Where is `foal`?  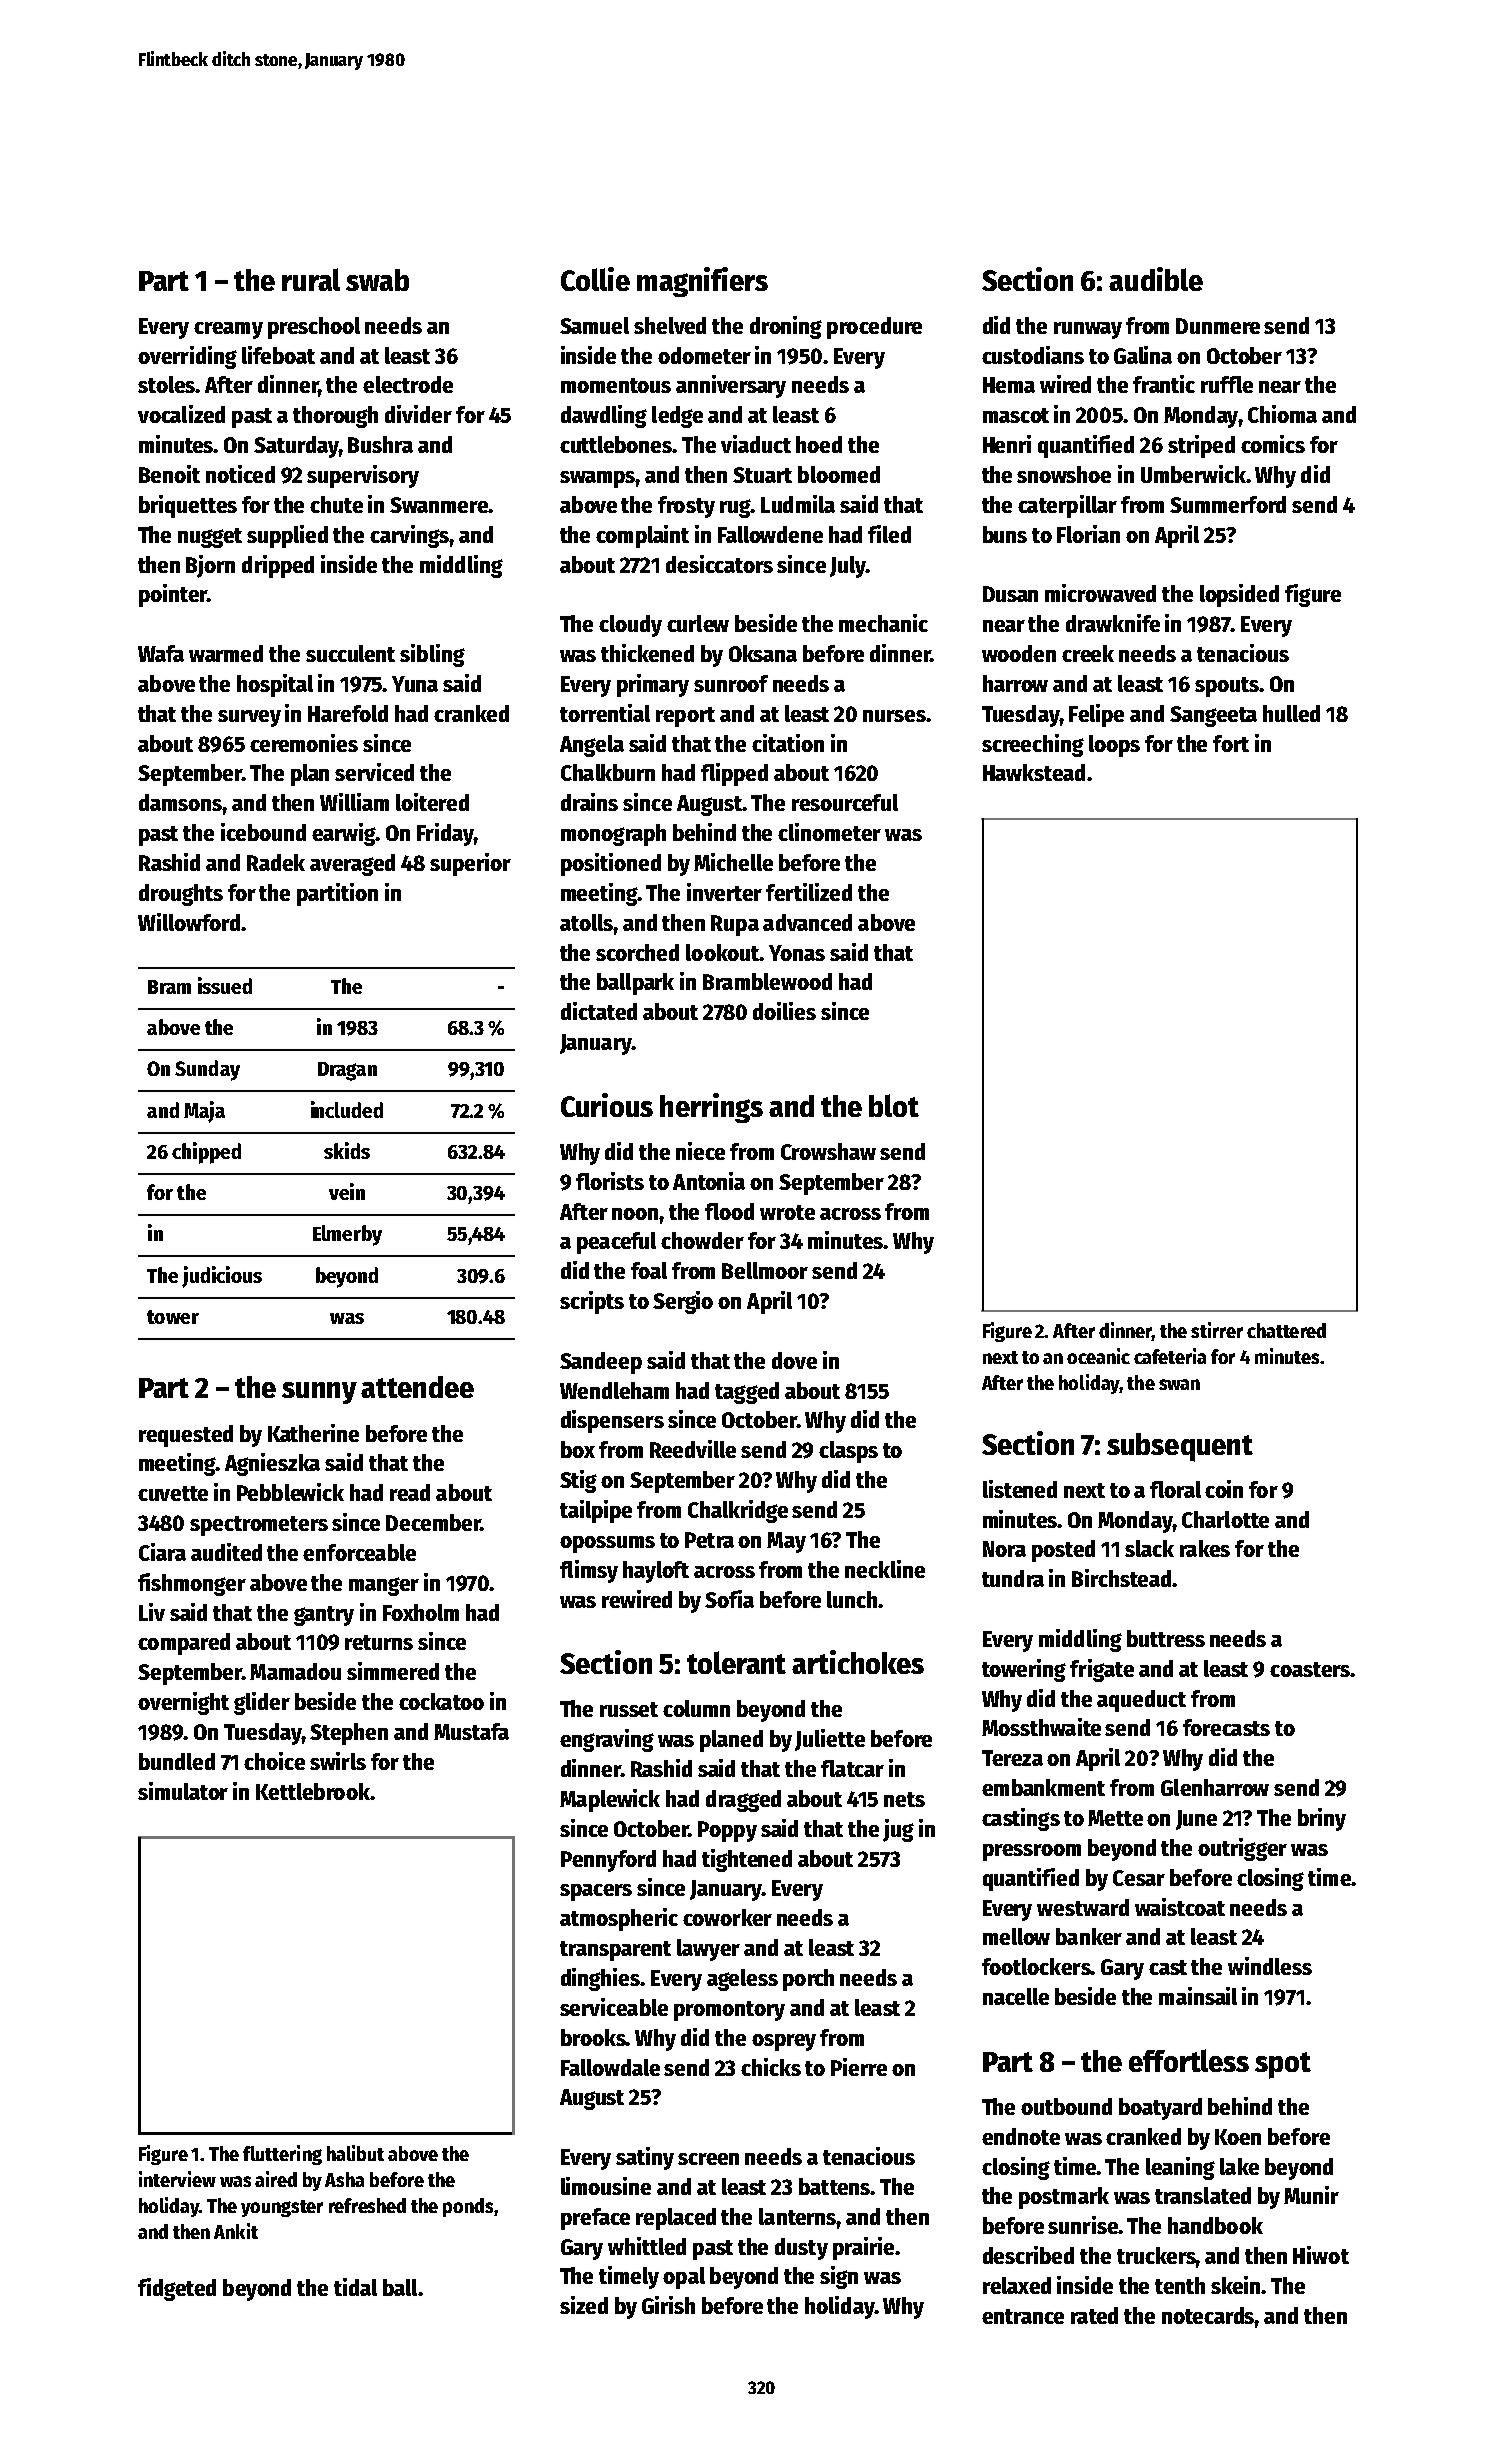
foal is located at coordinates (649, 1270).
